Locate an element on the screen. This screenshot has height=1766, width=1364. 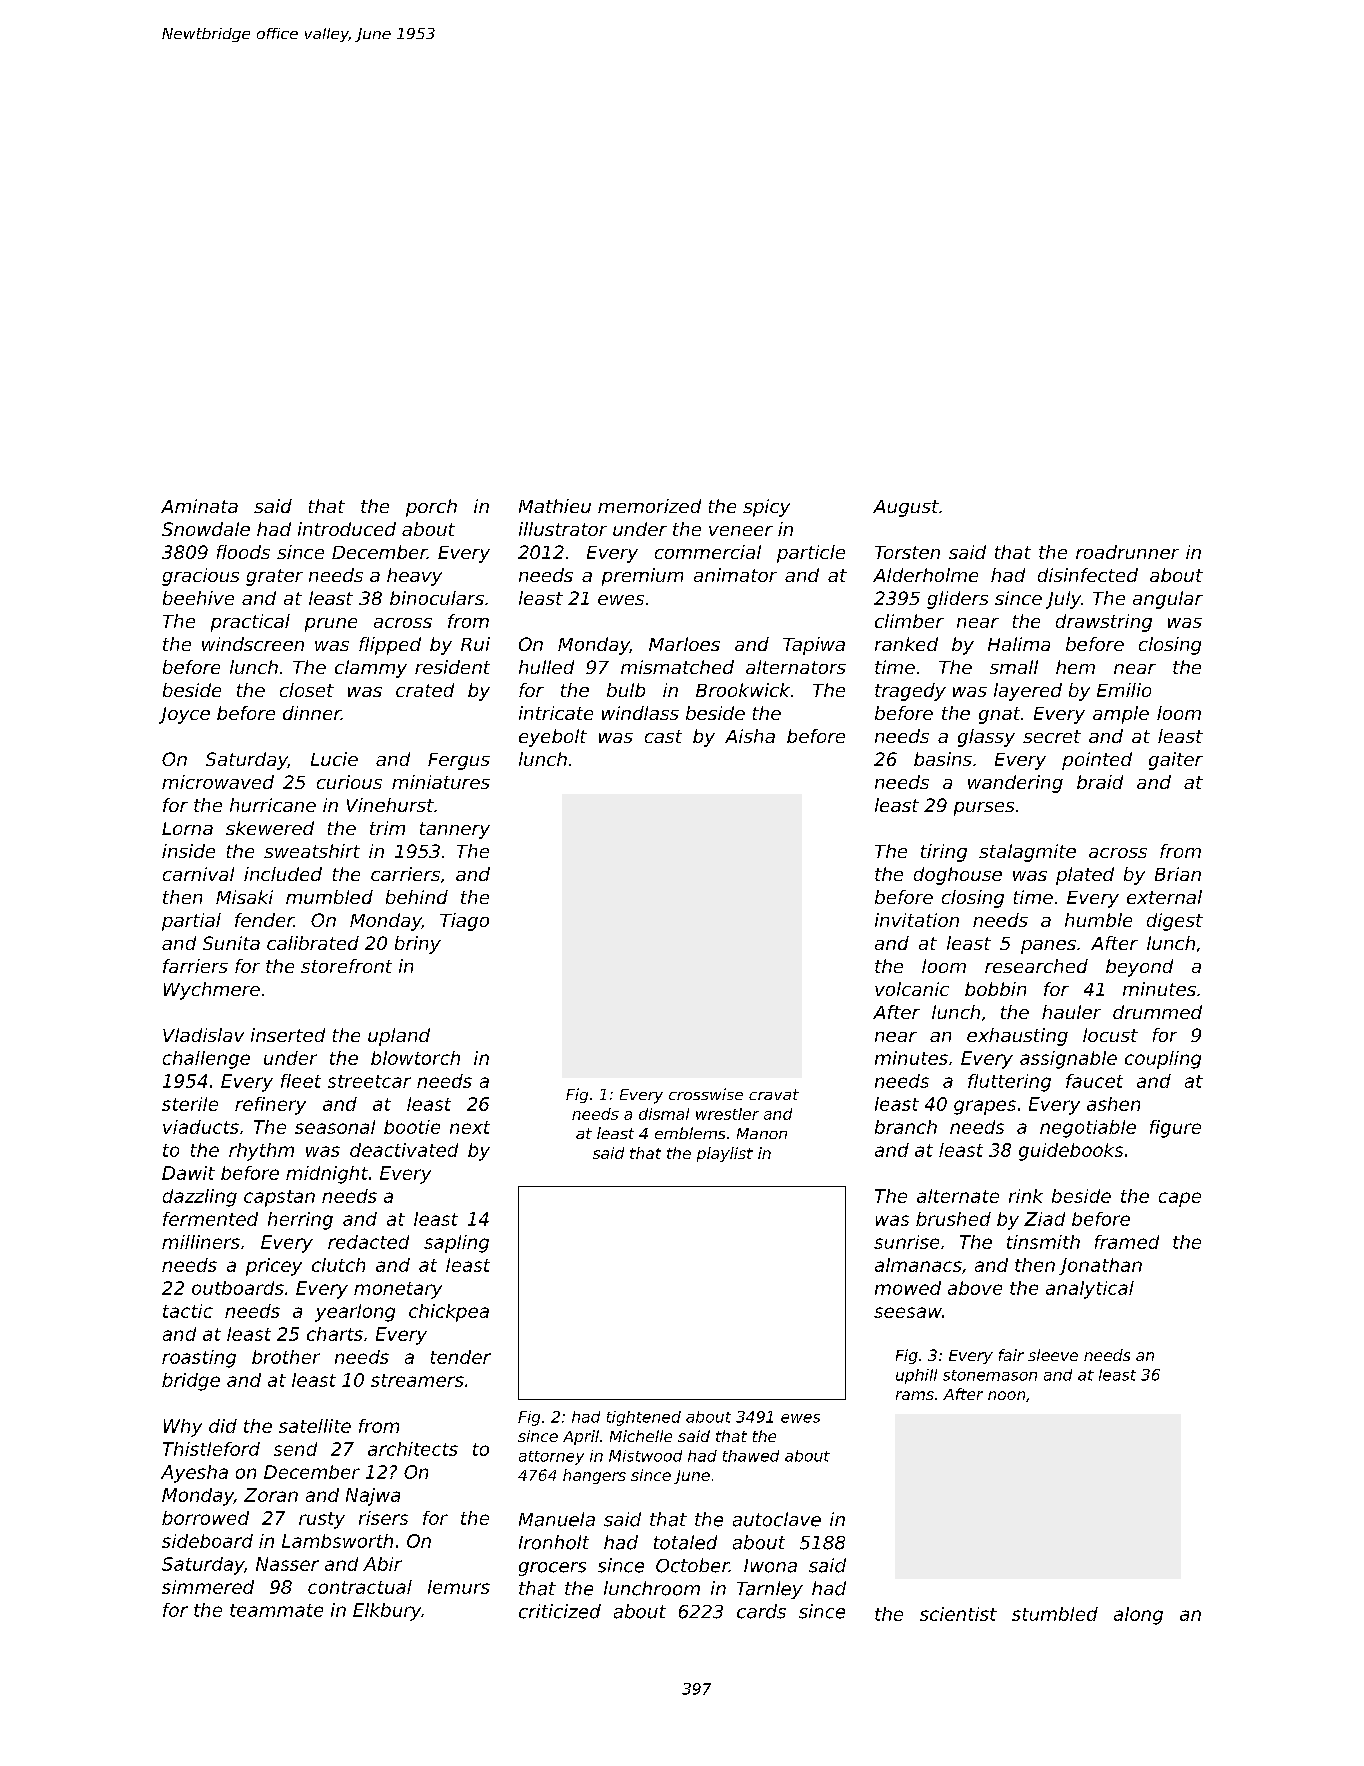
send is located at coordinates (295, 1449).
